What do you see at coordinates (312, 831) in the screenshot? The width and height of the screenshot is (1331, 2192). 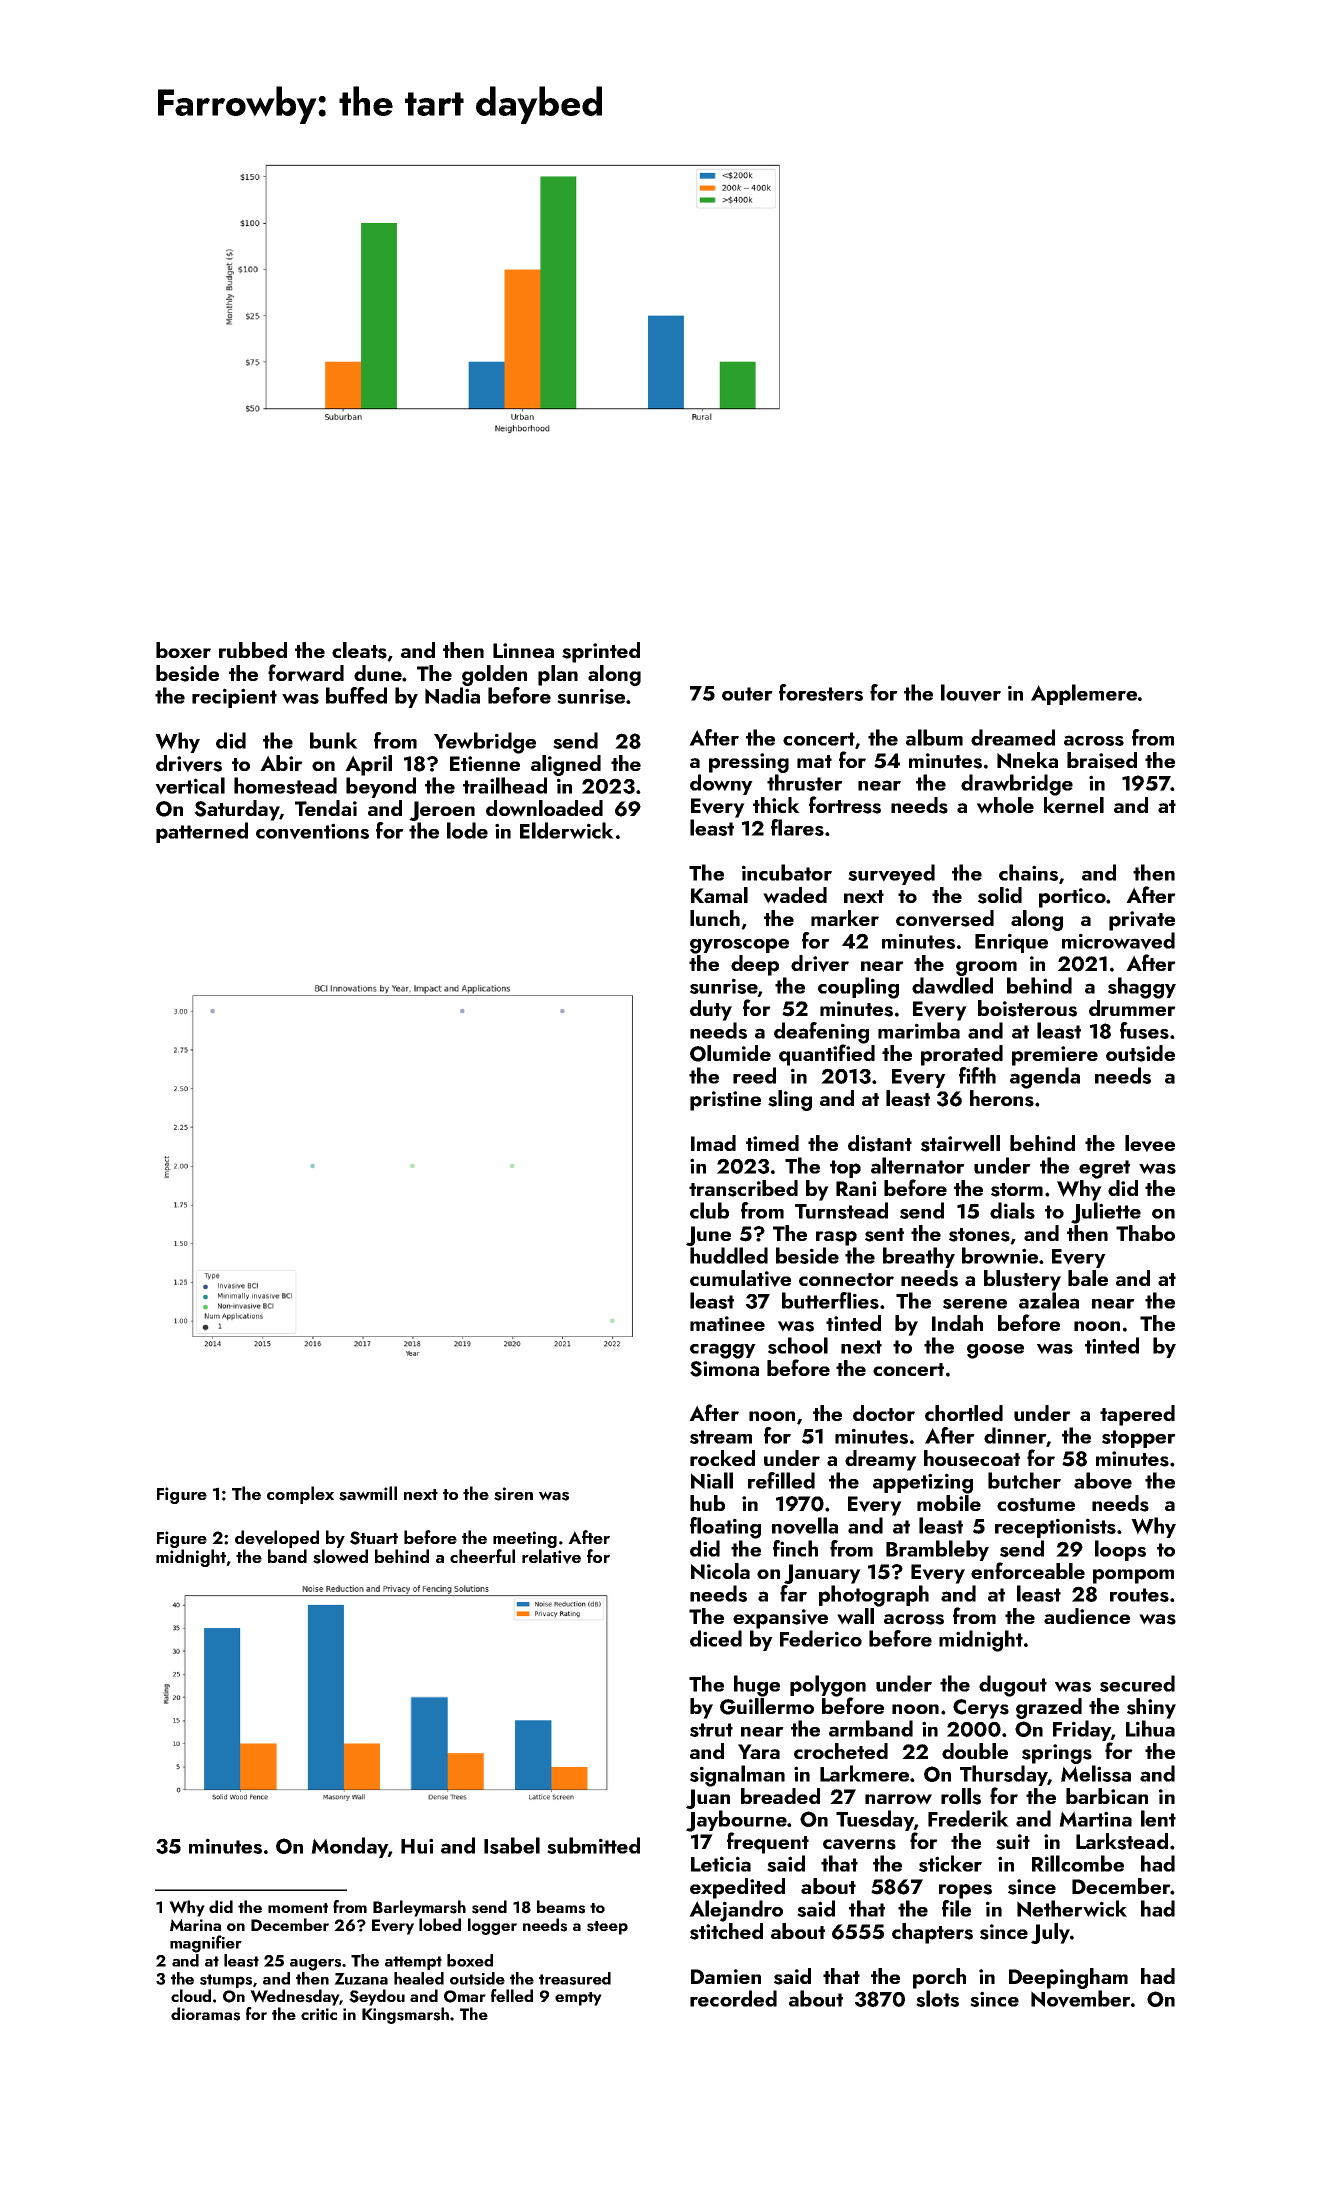 I see `conventions` at bounding box center [312, 831].
